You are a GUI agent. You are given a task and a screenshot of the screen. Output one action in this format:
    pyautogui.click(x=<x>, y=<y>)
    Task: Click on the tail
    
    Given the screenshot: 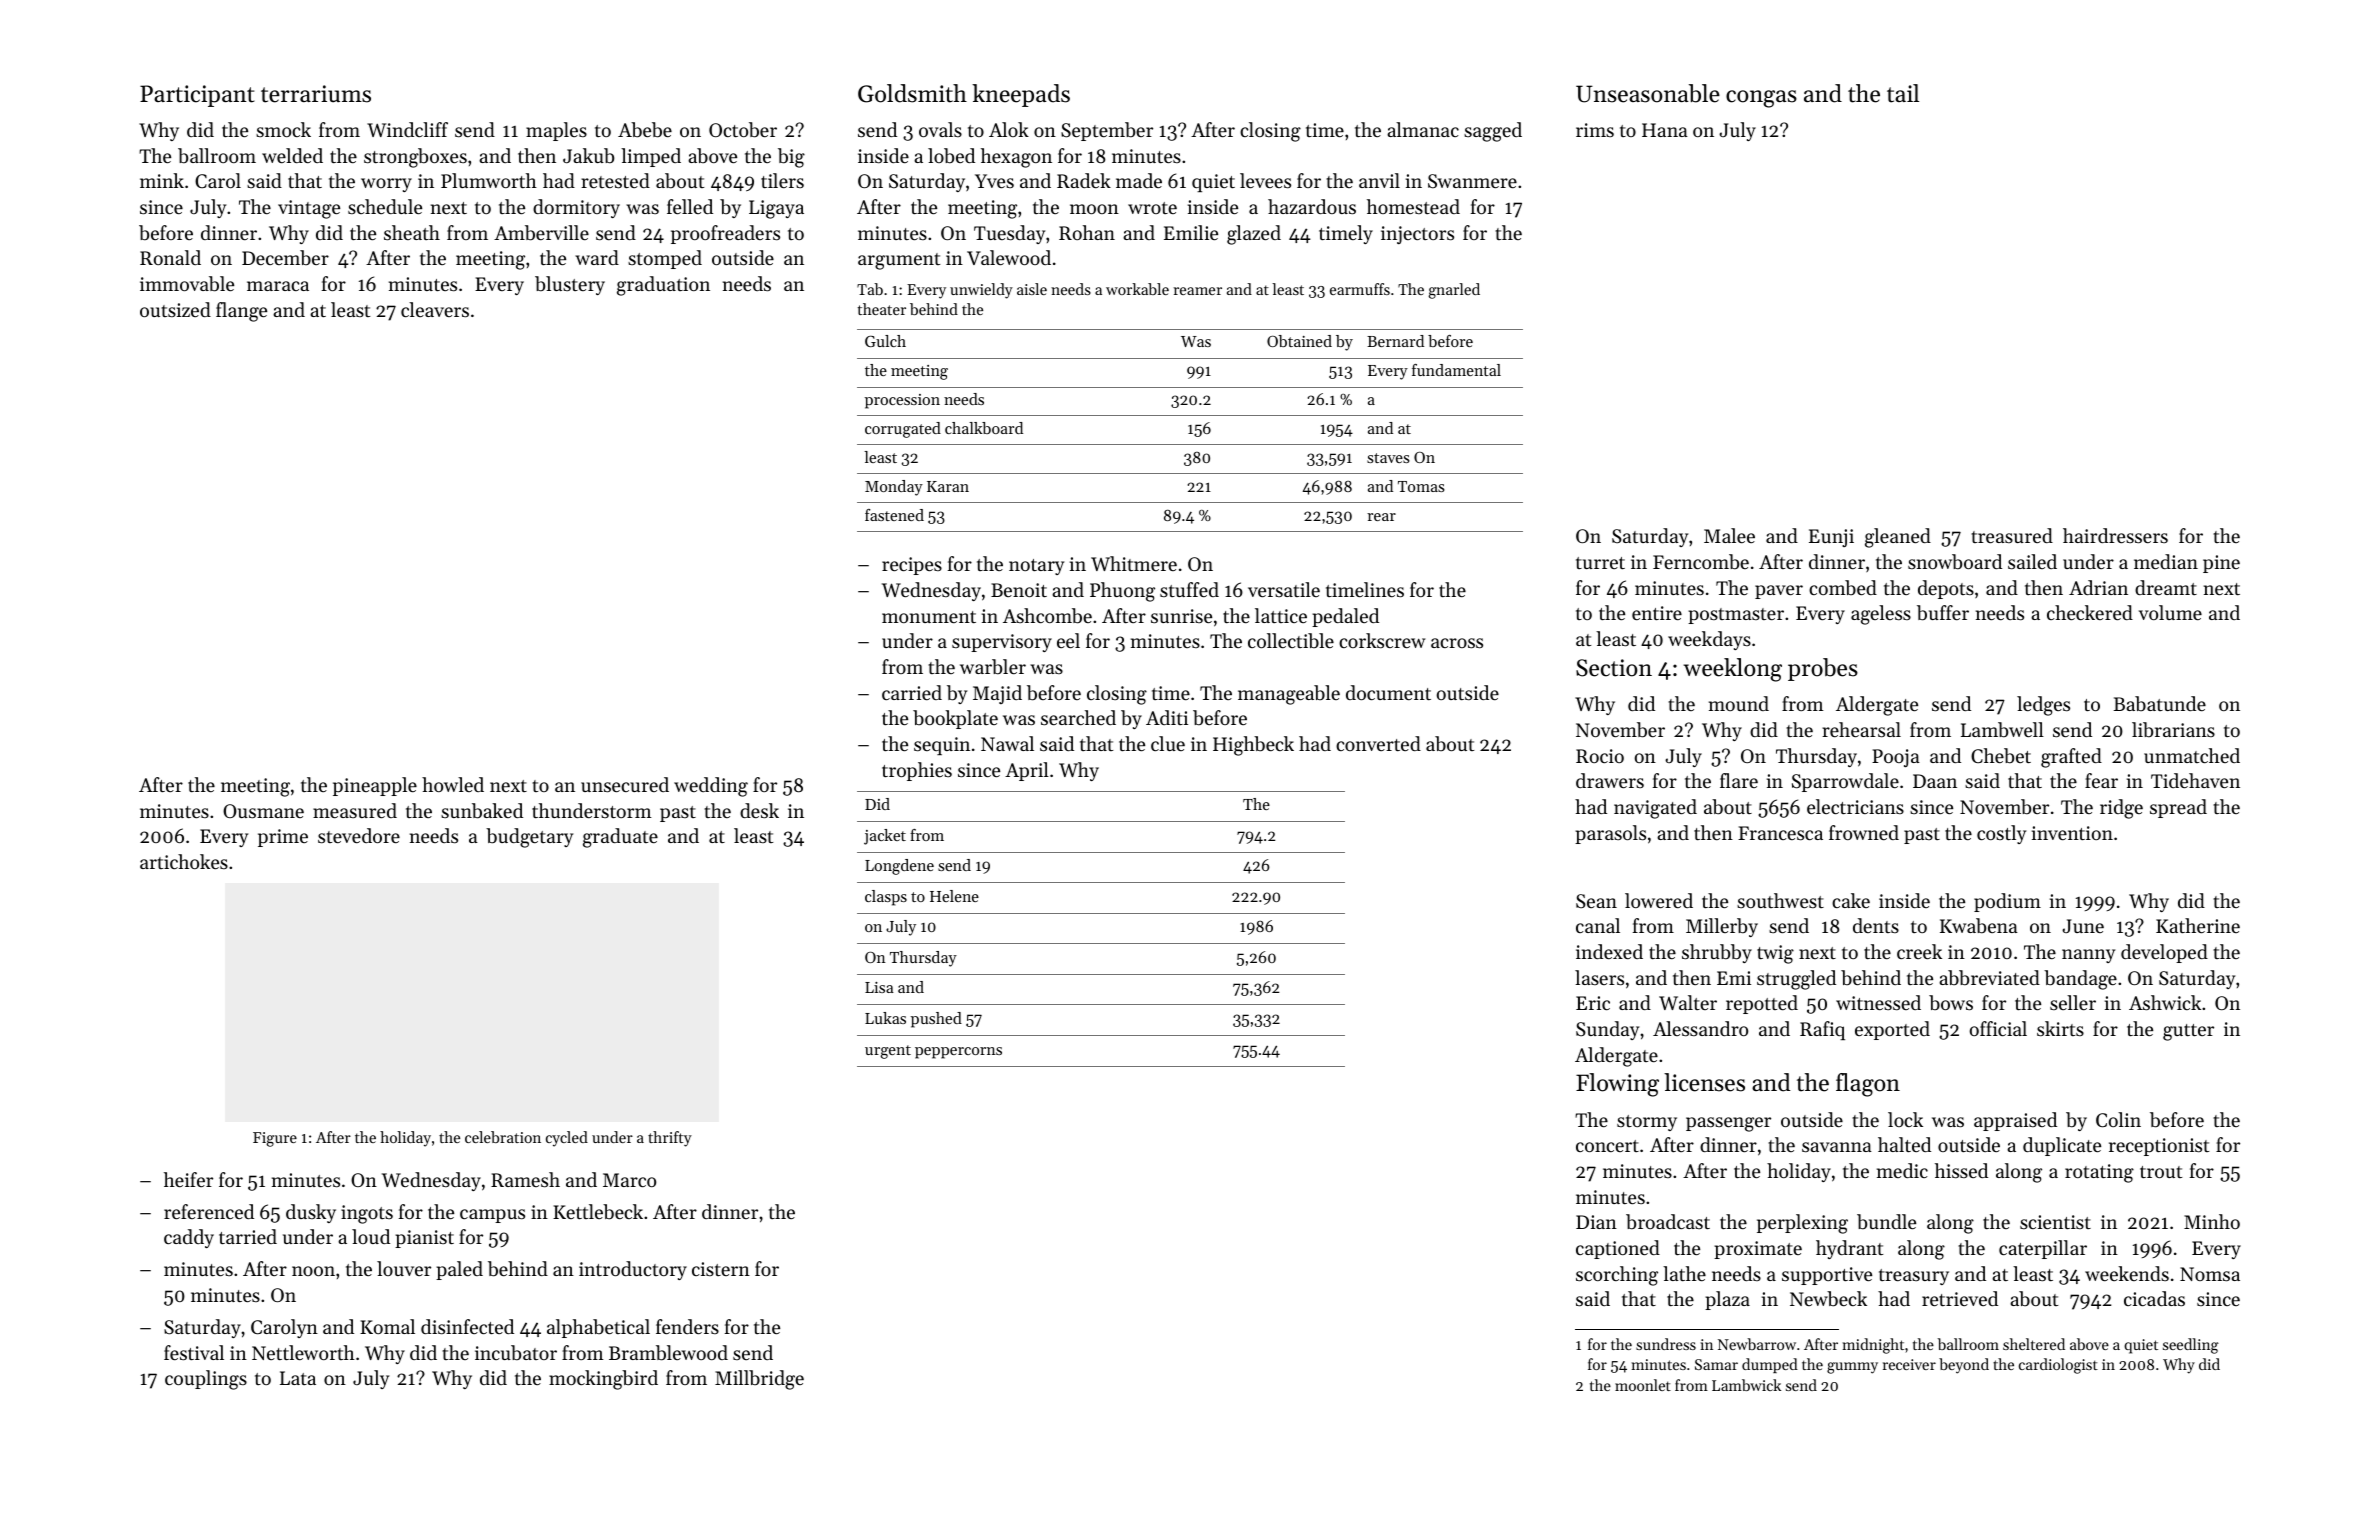 What is the action you would take?
    pyautogui.click(x=1903, y=93)
